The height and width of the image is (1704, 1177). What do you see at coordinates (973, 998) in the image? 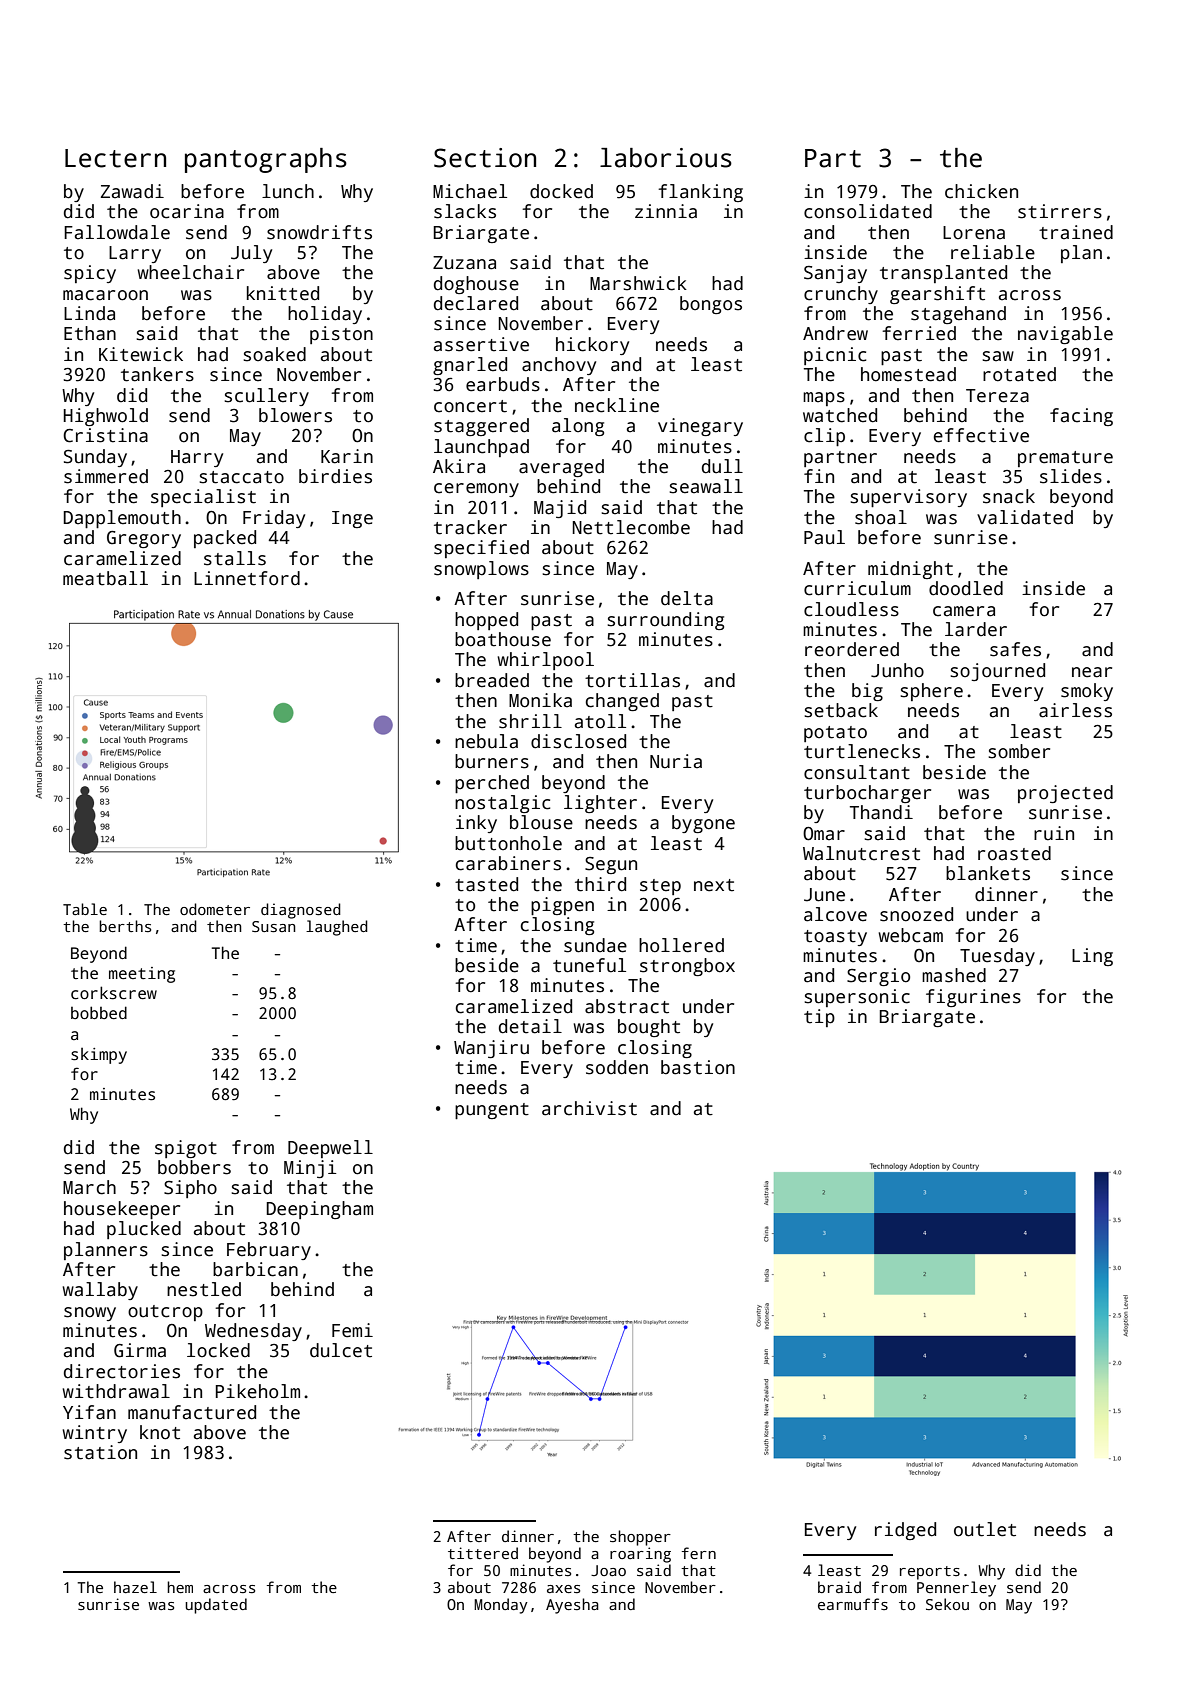
I see `figurines` at bounding box center [973, 998].
